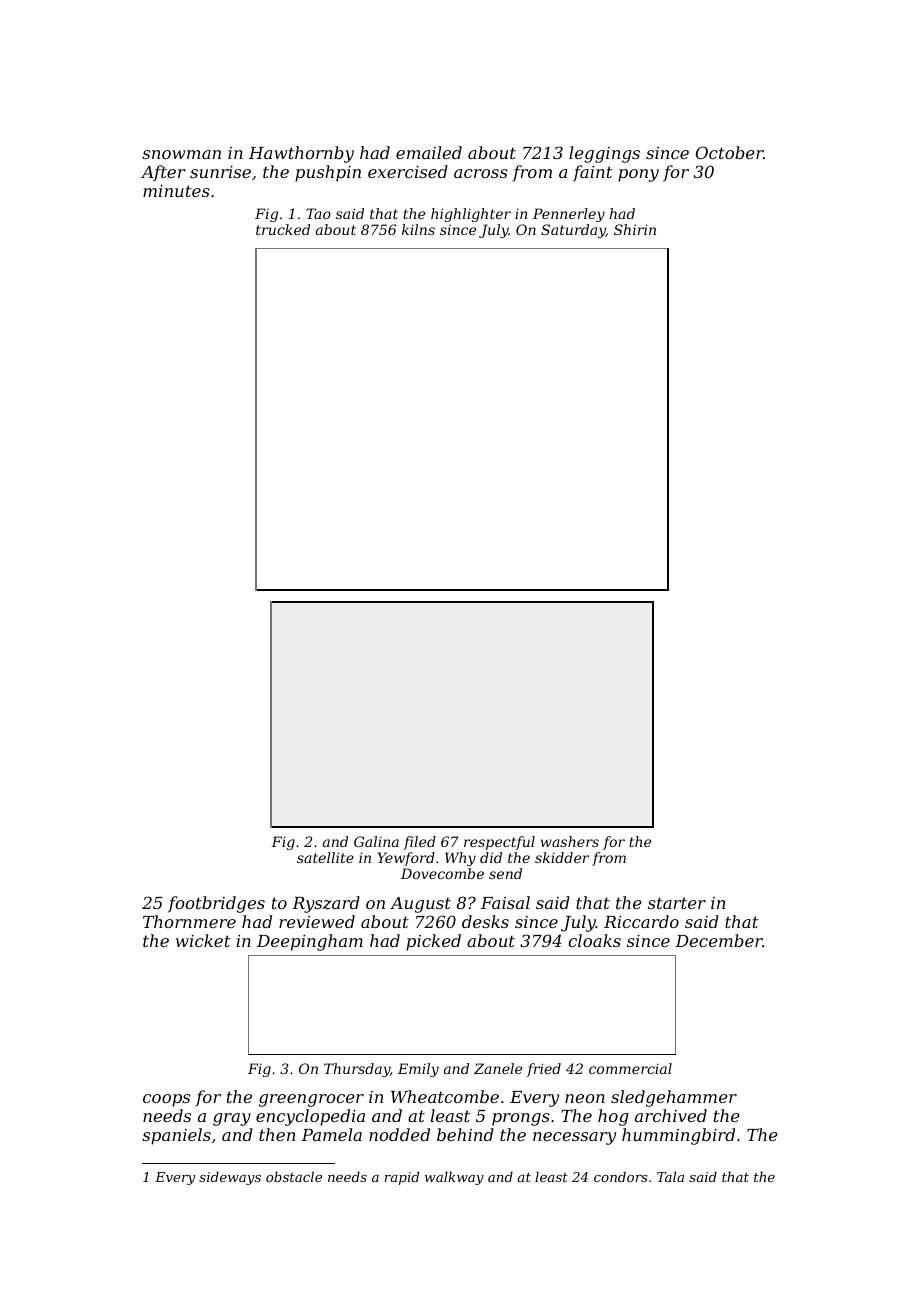 This screenshot has width=924, height=1314. I want to click on kilns, so click(418, 229).
